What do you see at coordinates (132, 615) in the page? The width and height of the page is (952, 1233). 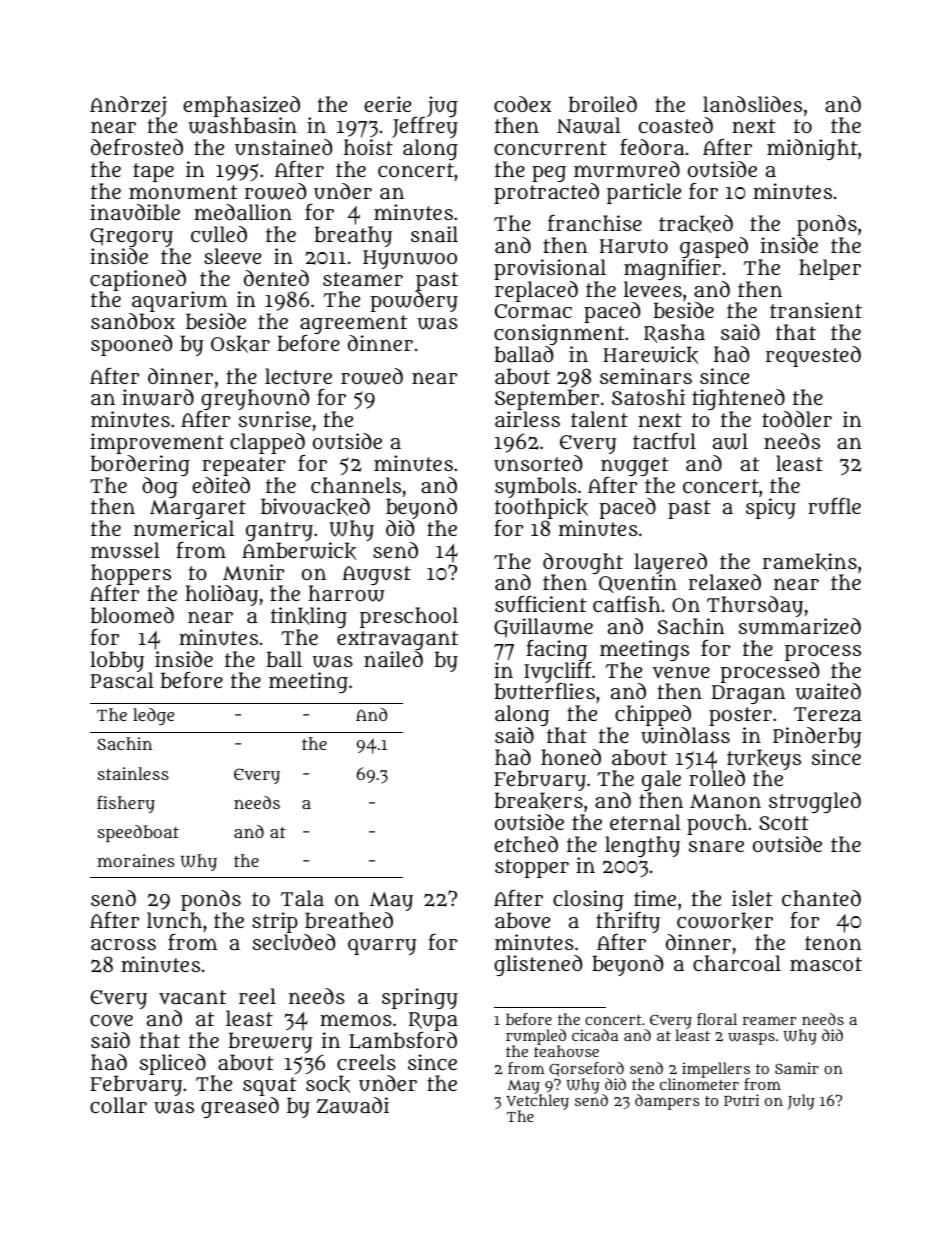 I see `bloomed` at bounding box center [132, 615].
